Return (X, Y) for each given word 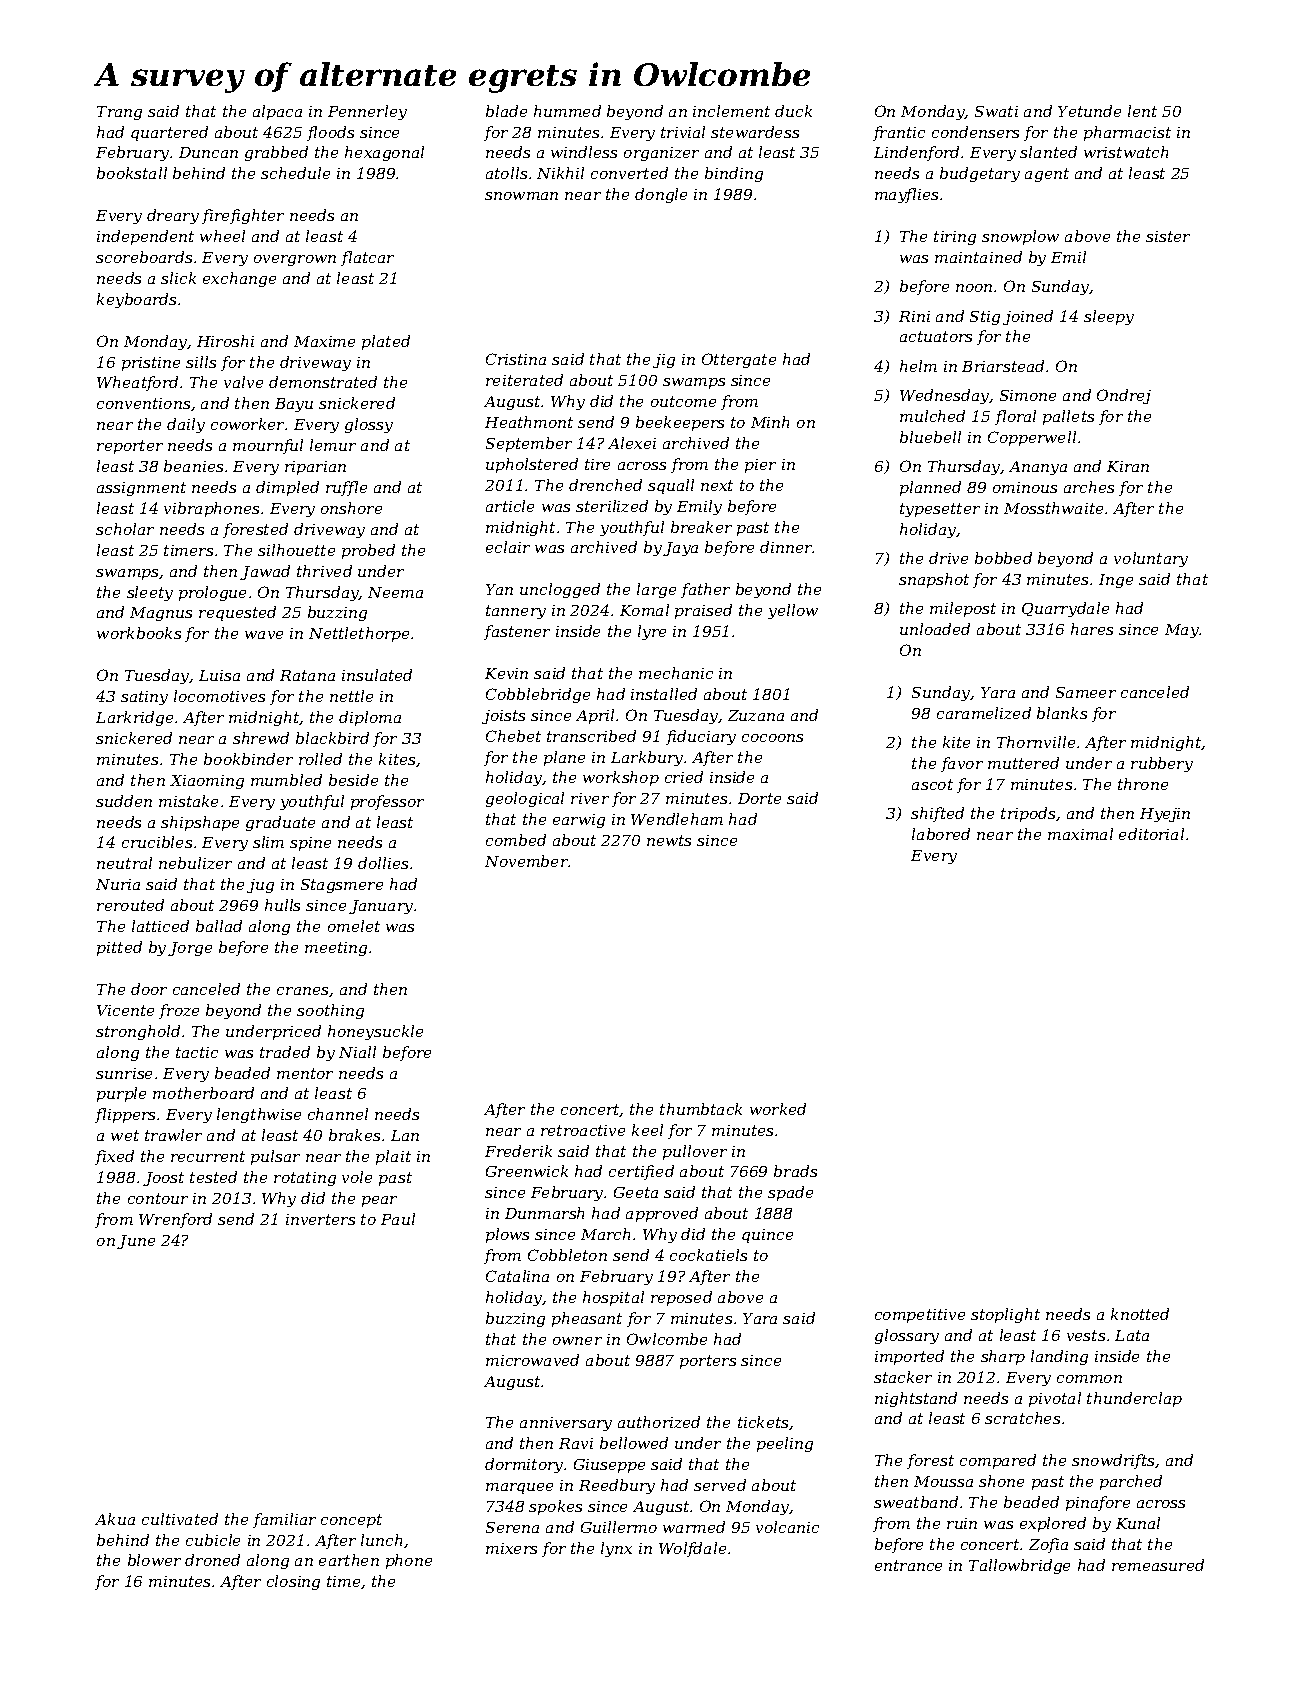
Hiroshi (225, 341)
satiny (144, 698)
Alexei (632, 443)
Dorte (759, 798)
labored (941, 834)
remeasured (1158, 1565)
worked (778, 1109)
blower (154, 1560)
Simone (1028, 395)
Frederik (518, 1151)
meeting (336, 949)
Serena (512, 1527)
